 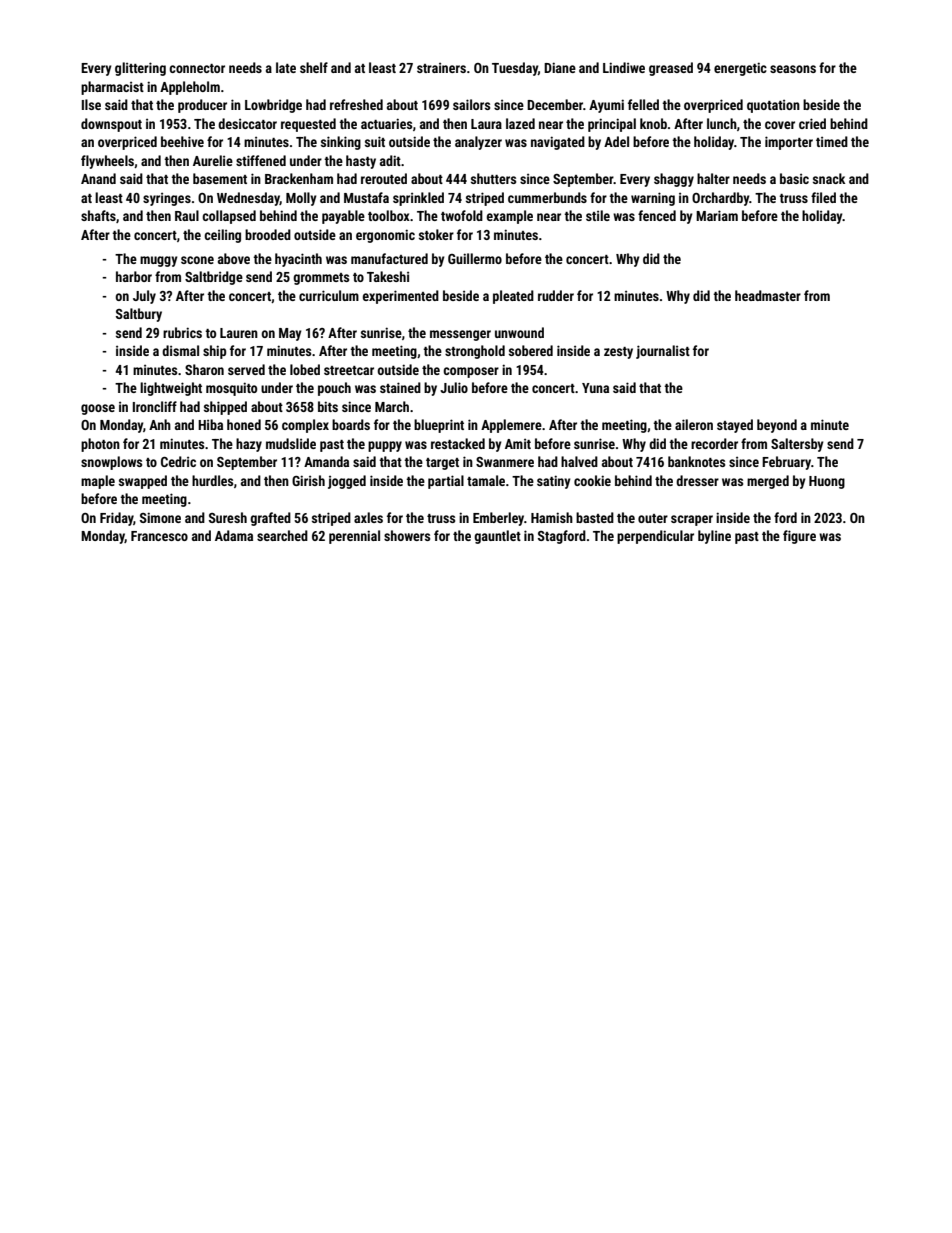 What do you see at coordinates (234, 535) in the document?
I see `Adama` at bounding box center [234, 535].
